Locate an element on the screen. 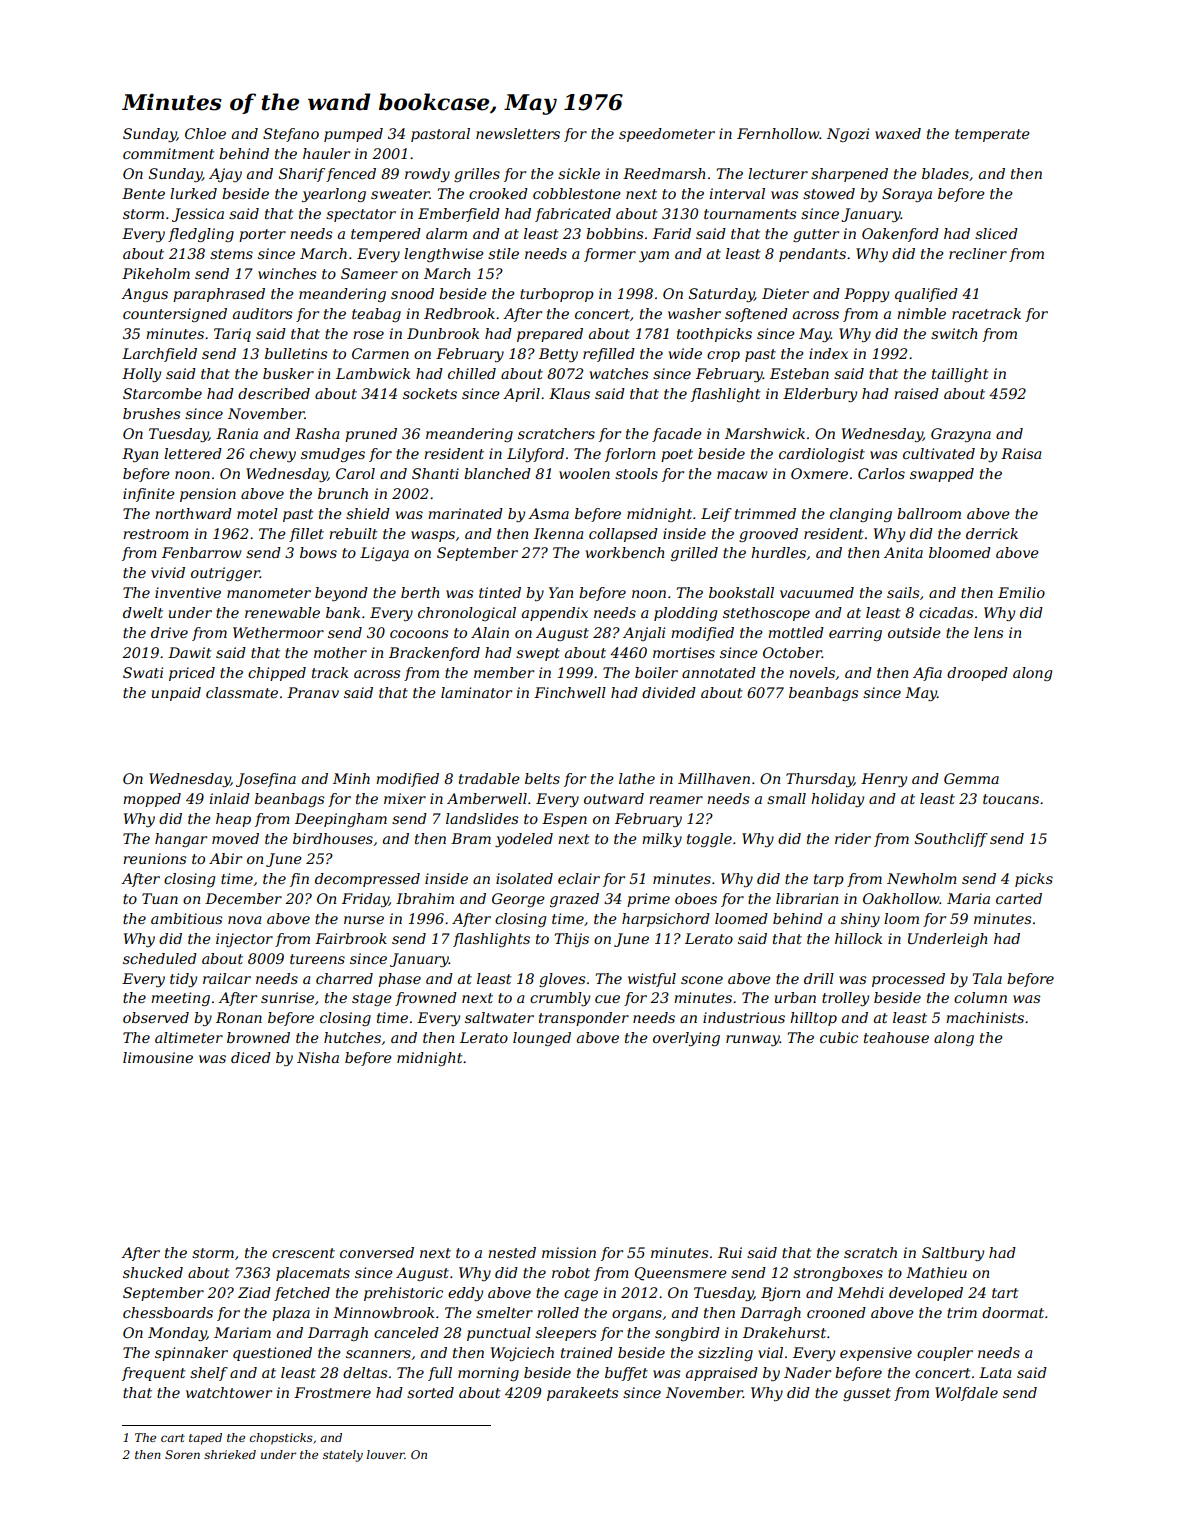 Image resolution: width=1180 pixels, height=1527 pixels. Sameer is located at coordinates (369, 273).
